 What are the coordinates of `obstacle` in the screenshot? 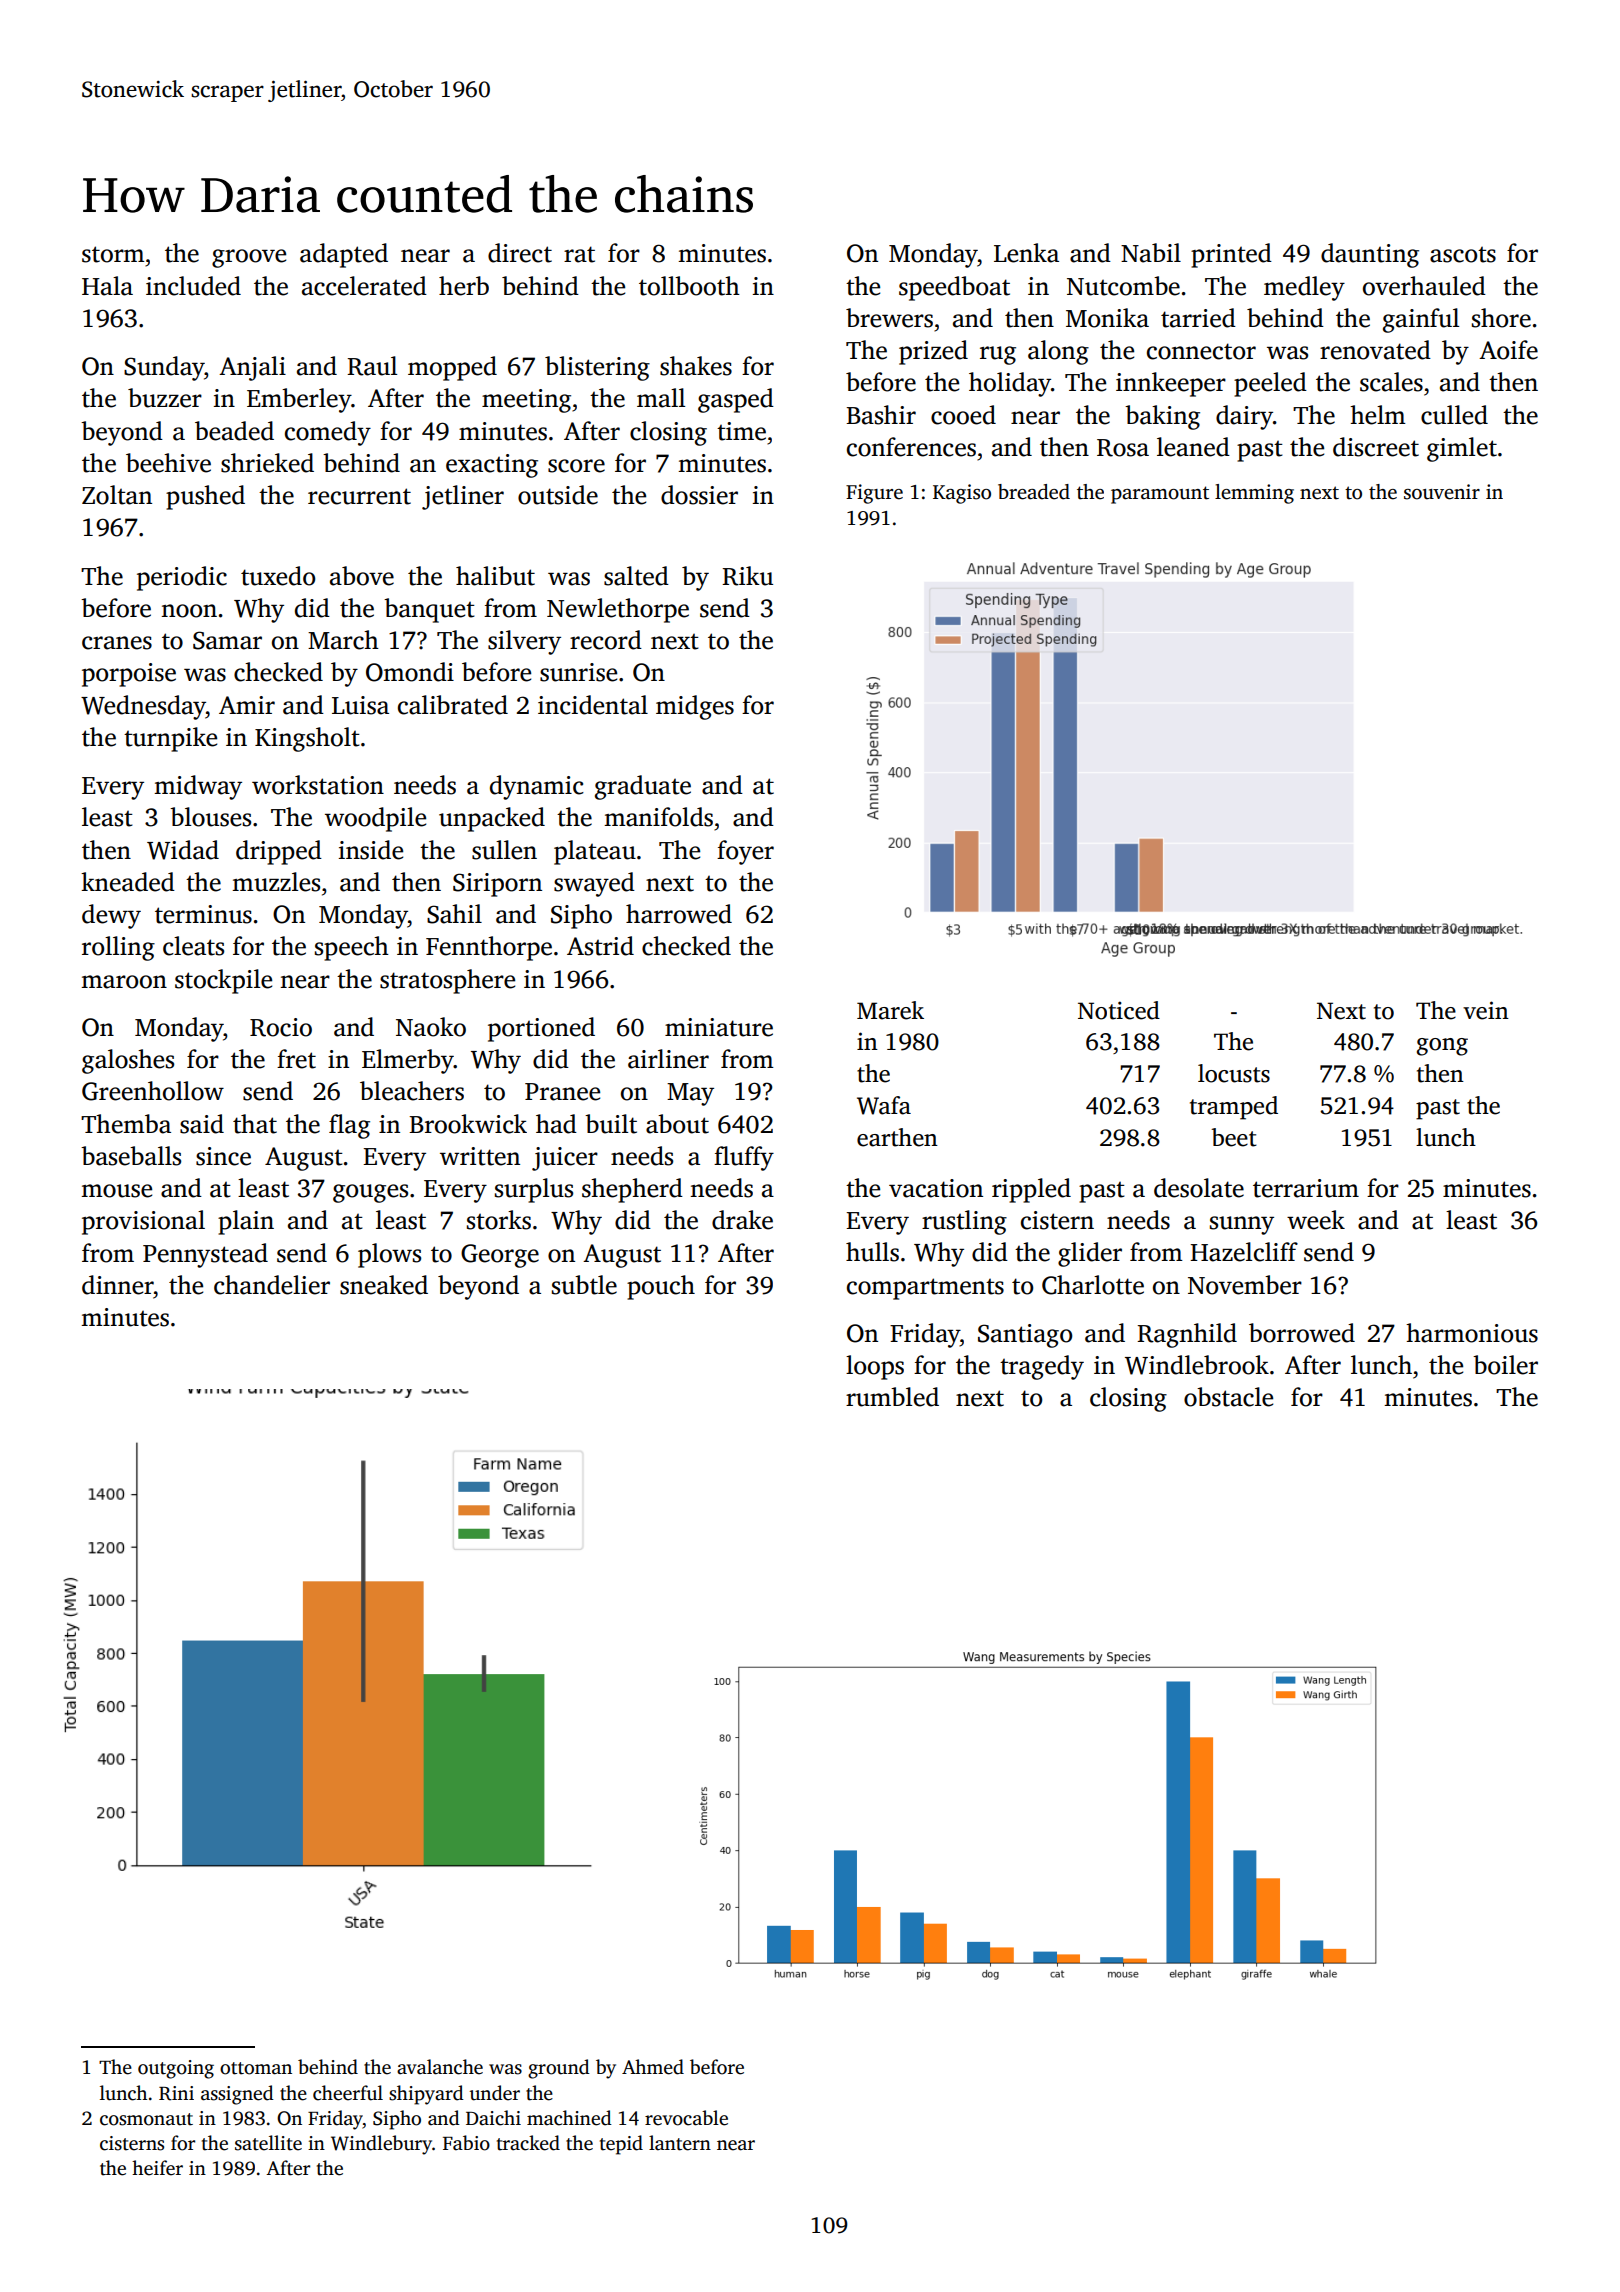 It's located at (1228, 1397).
